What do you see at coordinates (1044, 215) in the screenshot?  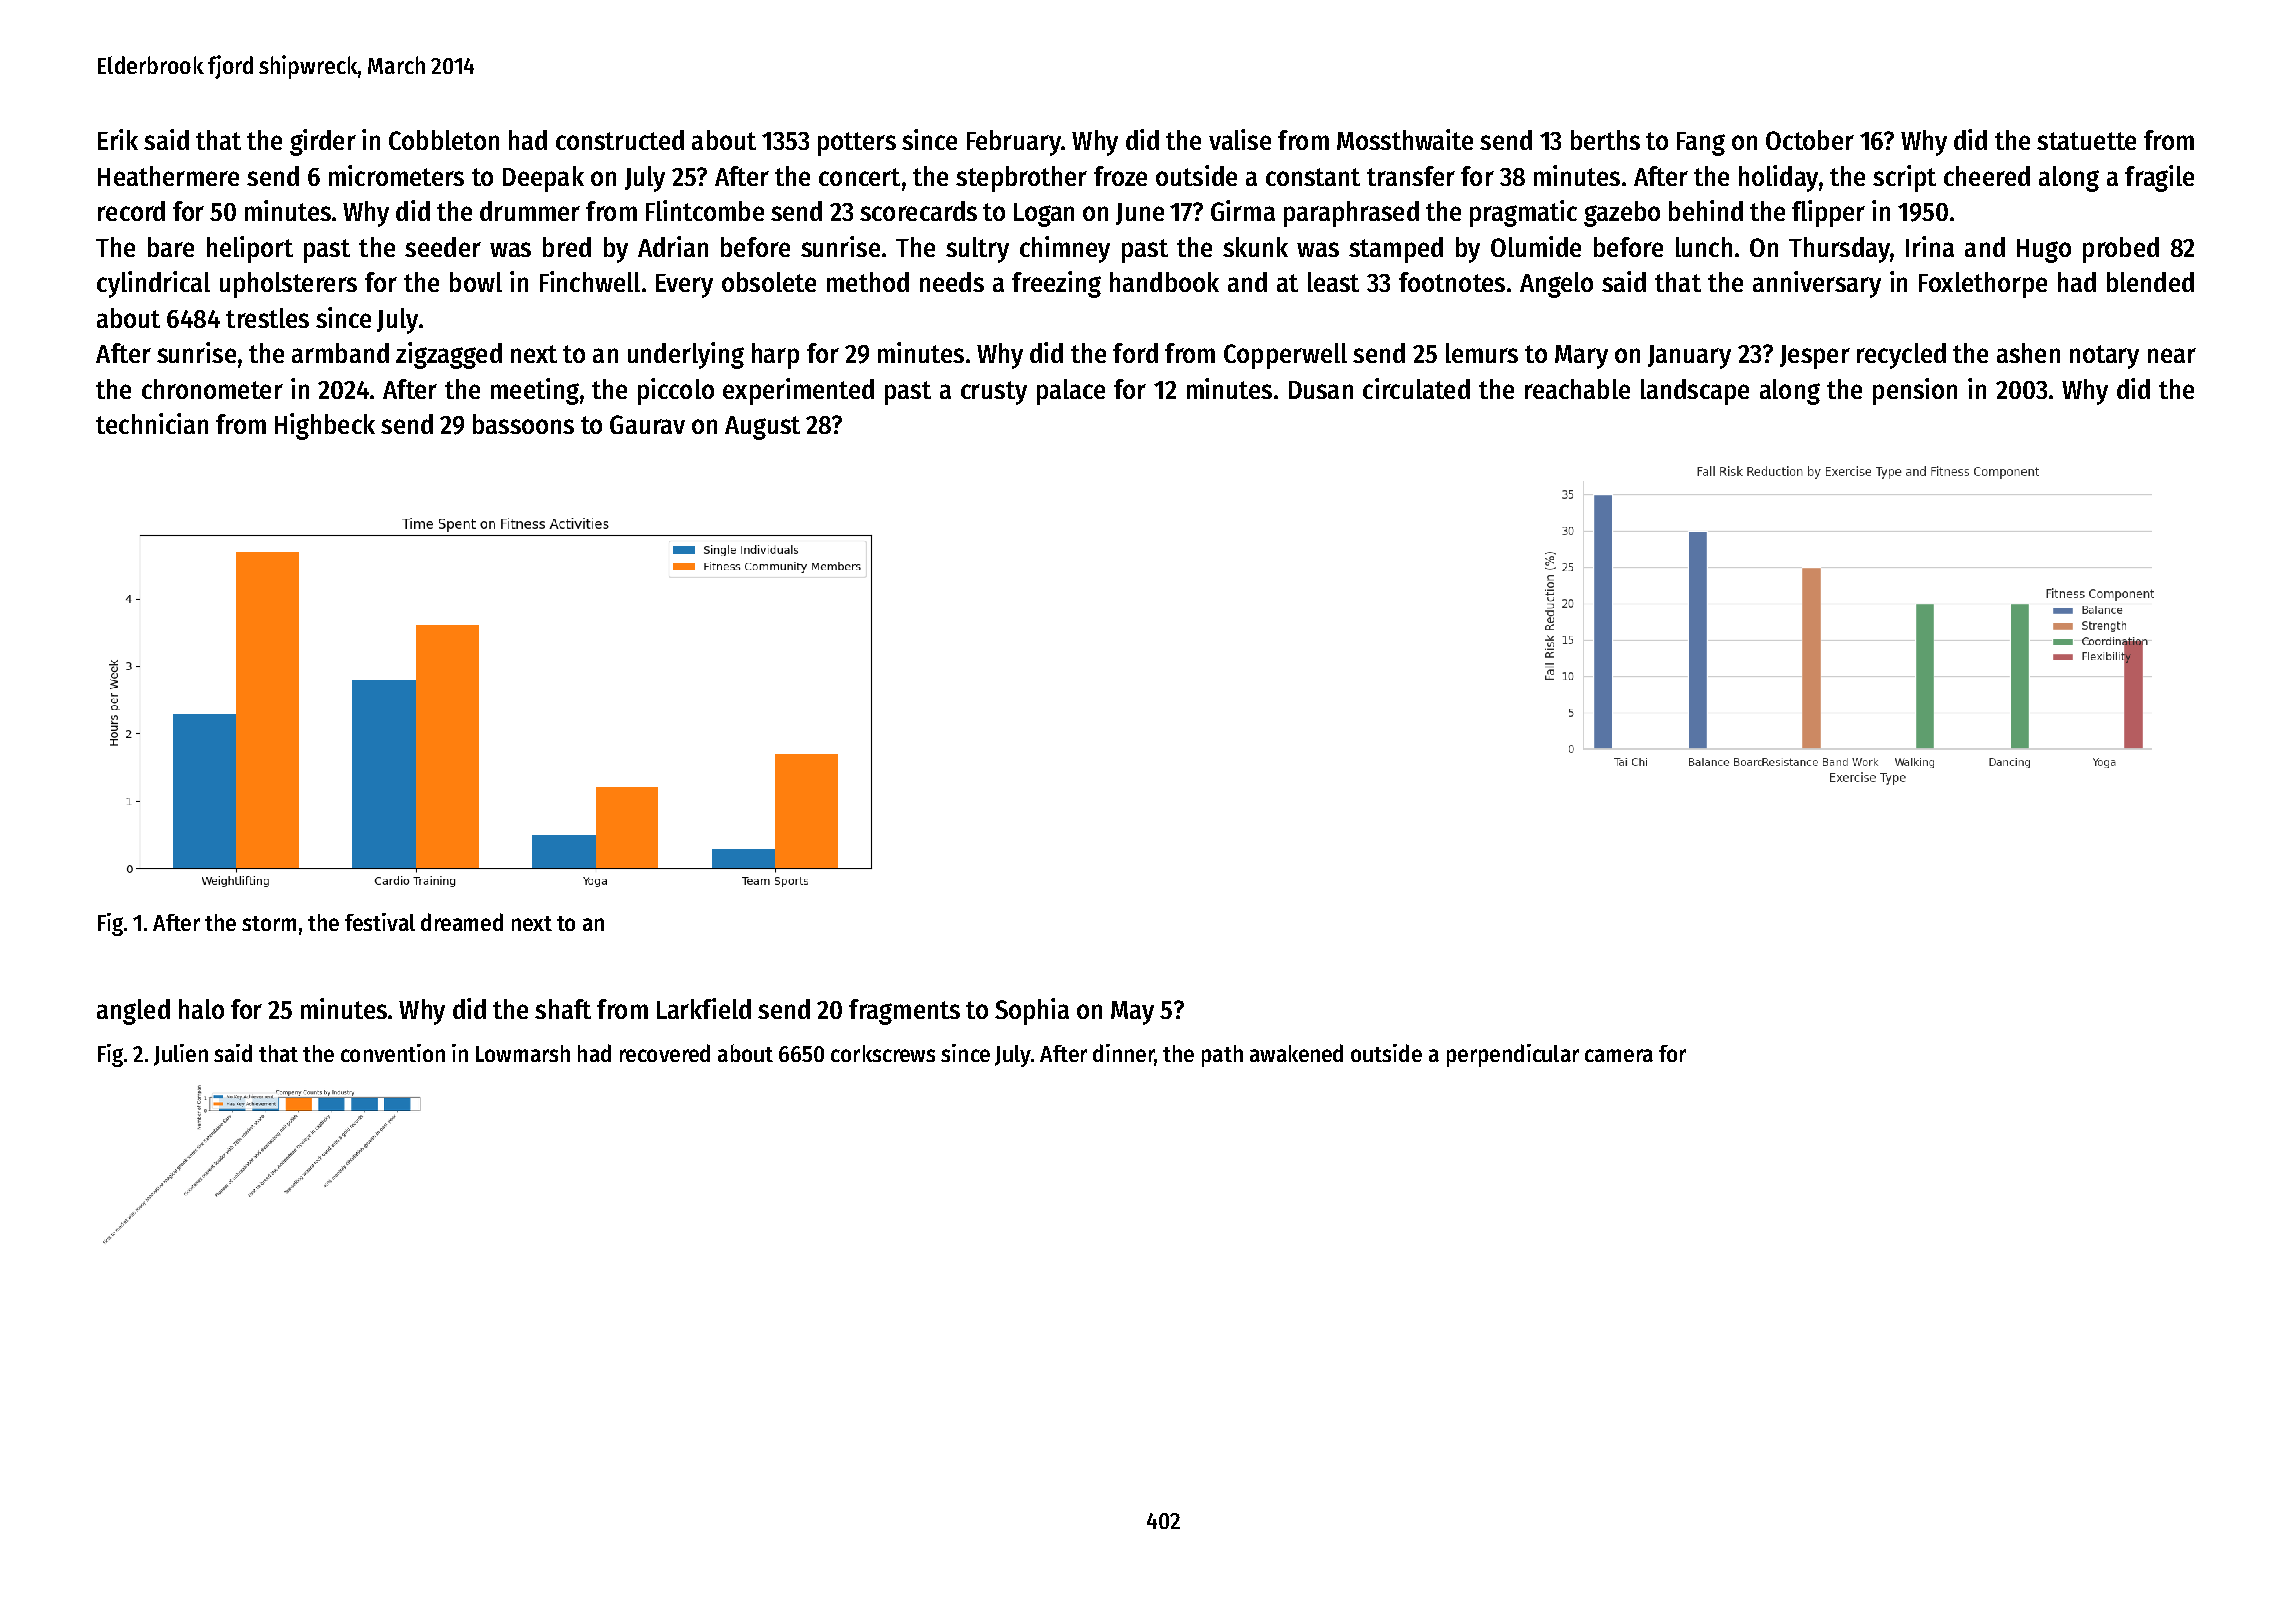 I see `Logan` at bounding box center [1044, 215].
